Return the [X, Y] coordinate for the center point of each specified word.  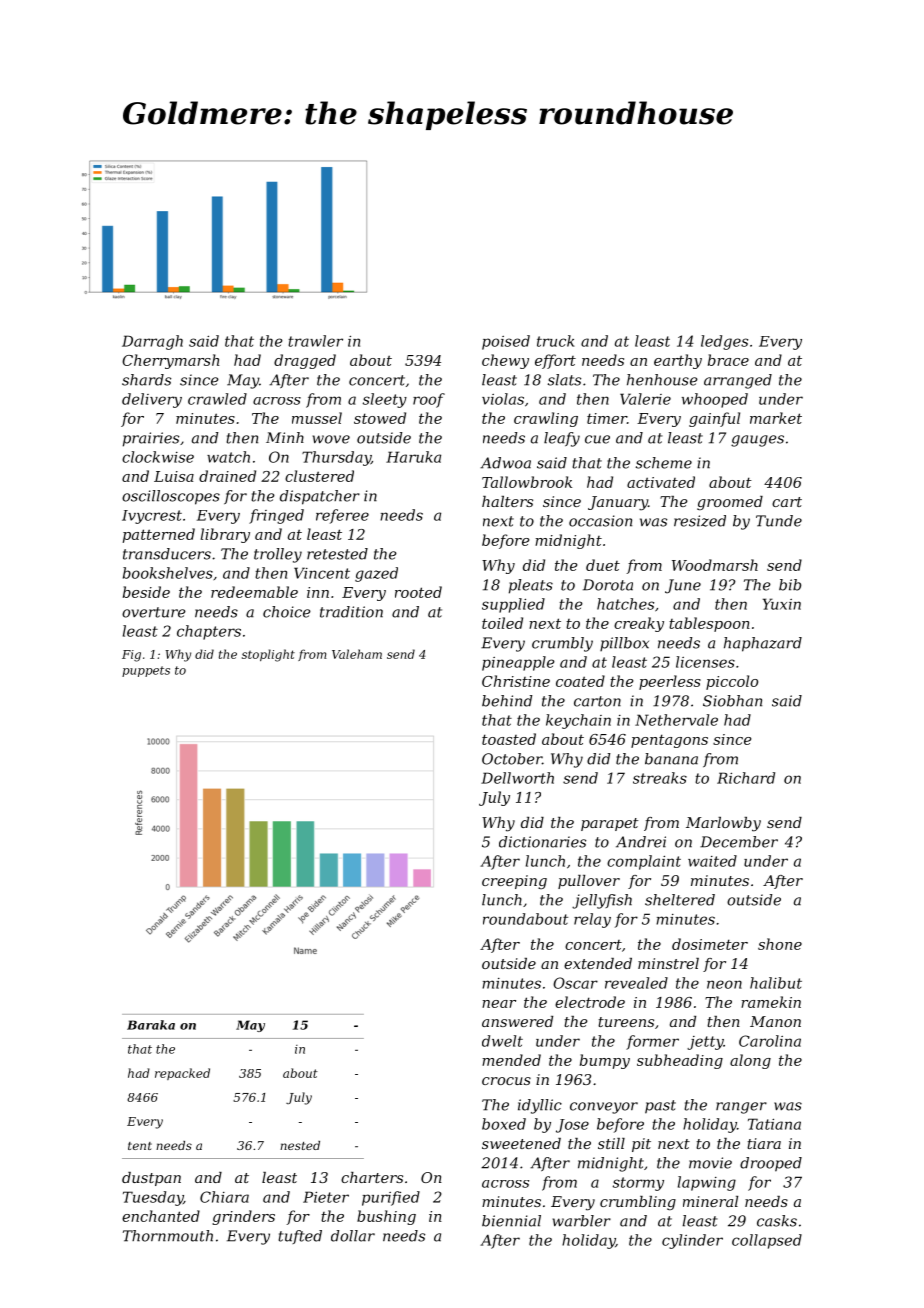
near [499, 1004]
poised [506, 342]
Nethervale [676, 720]
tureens [626, 1022]
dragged [305, 361]
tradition [351, 612]
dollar [353, 1236]
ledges [724, 342]
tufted [300, 1237]
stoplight [268, 655]
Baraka [151, 1025]
